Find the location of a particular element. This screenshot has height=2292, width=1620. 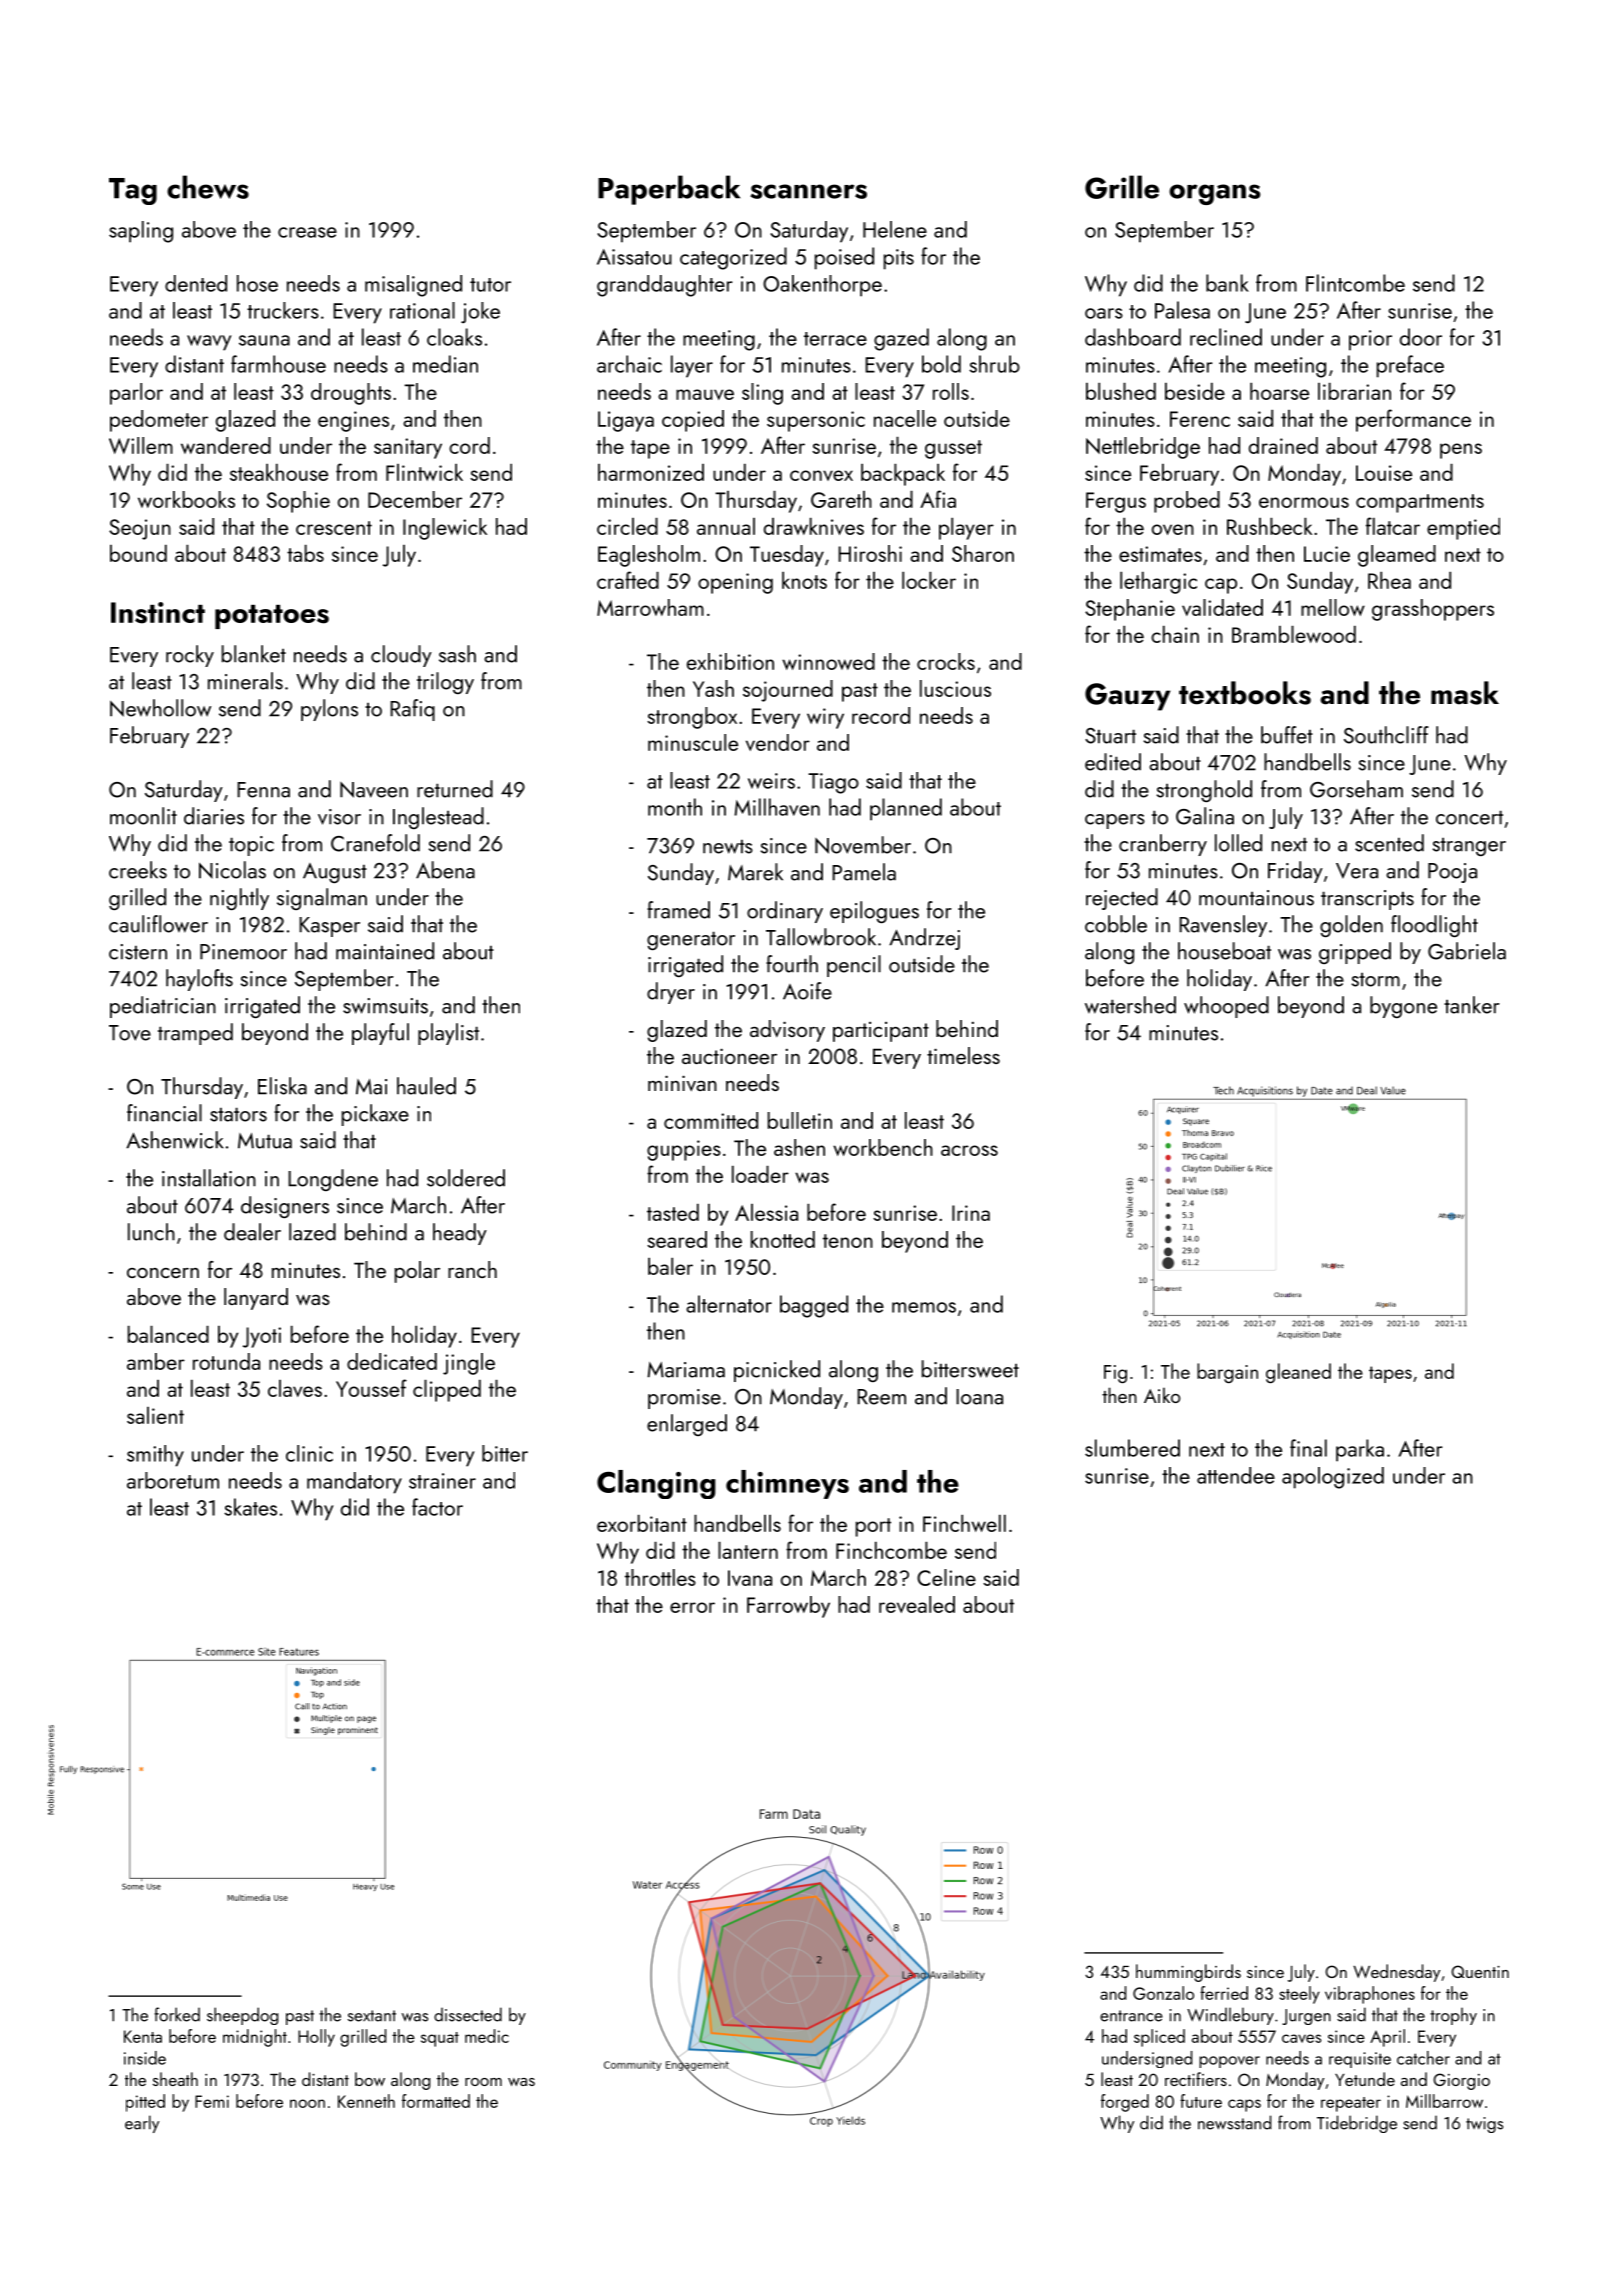

annual is located at coordinates (726, 526).
